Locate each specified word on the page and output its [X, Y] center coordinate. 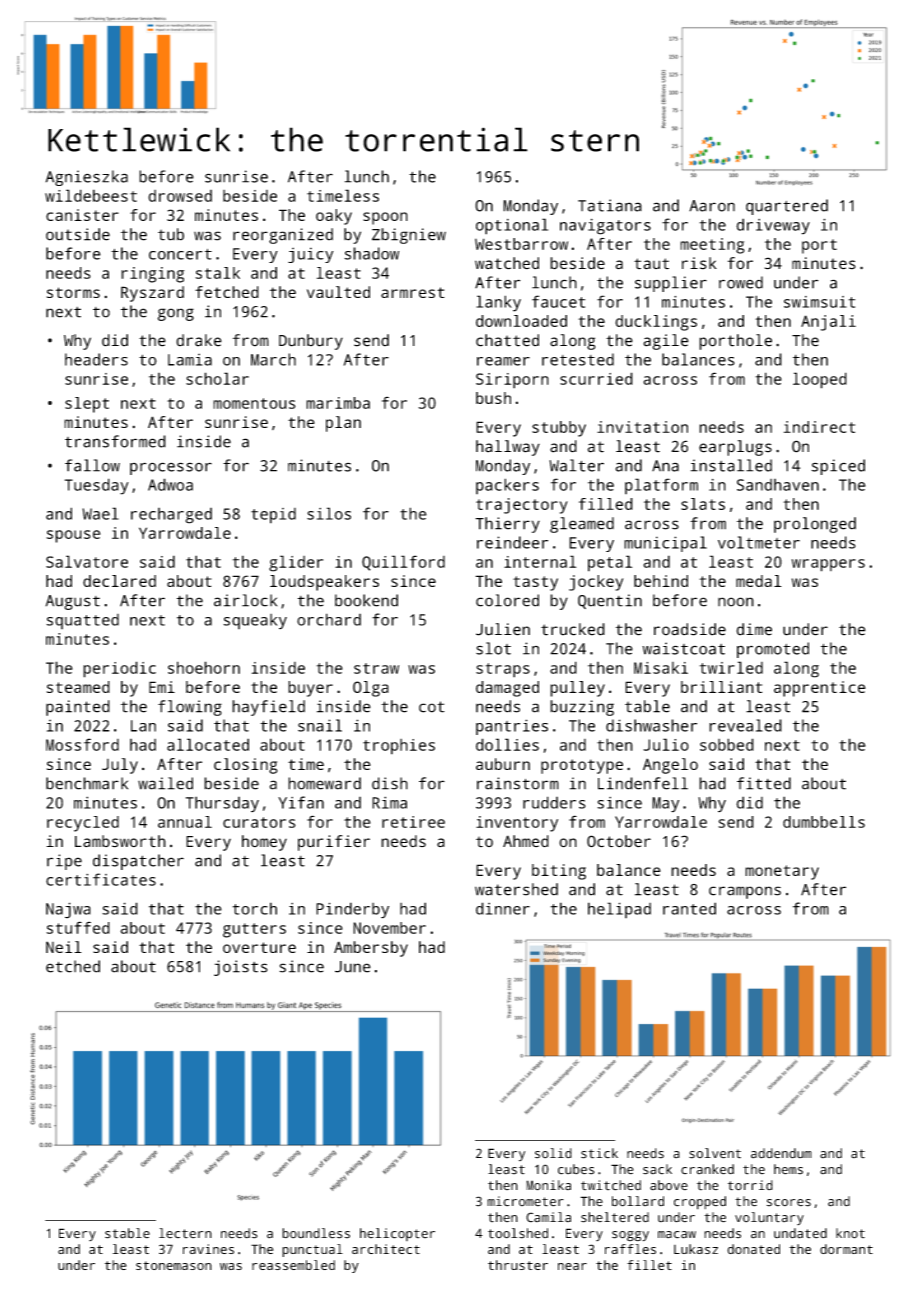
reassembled [293, 1265]
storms [73, 292]
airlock [245, 600]
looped [820, 380]
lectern [185, 1233]
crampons [745, 892]
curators [259, 822]
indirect [819, 427]
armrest [413, 292]
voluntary [769, 1218]
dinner [503, 908]
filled [606, 504]
